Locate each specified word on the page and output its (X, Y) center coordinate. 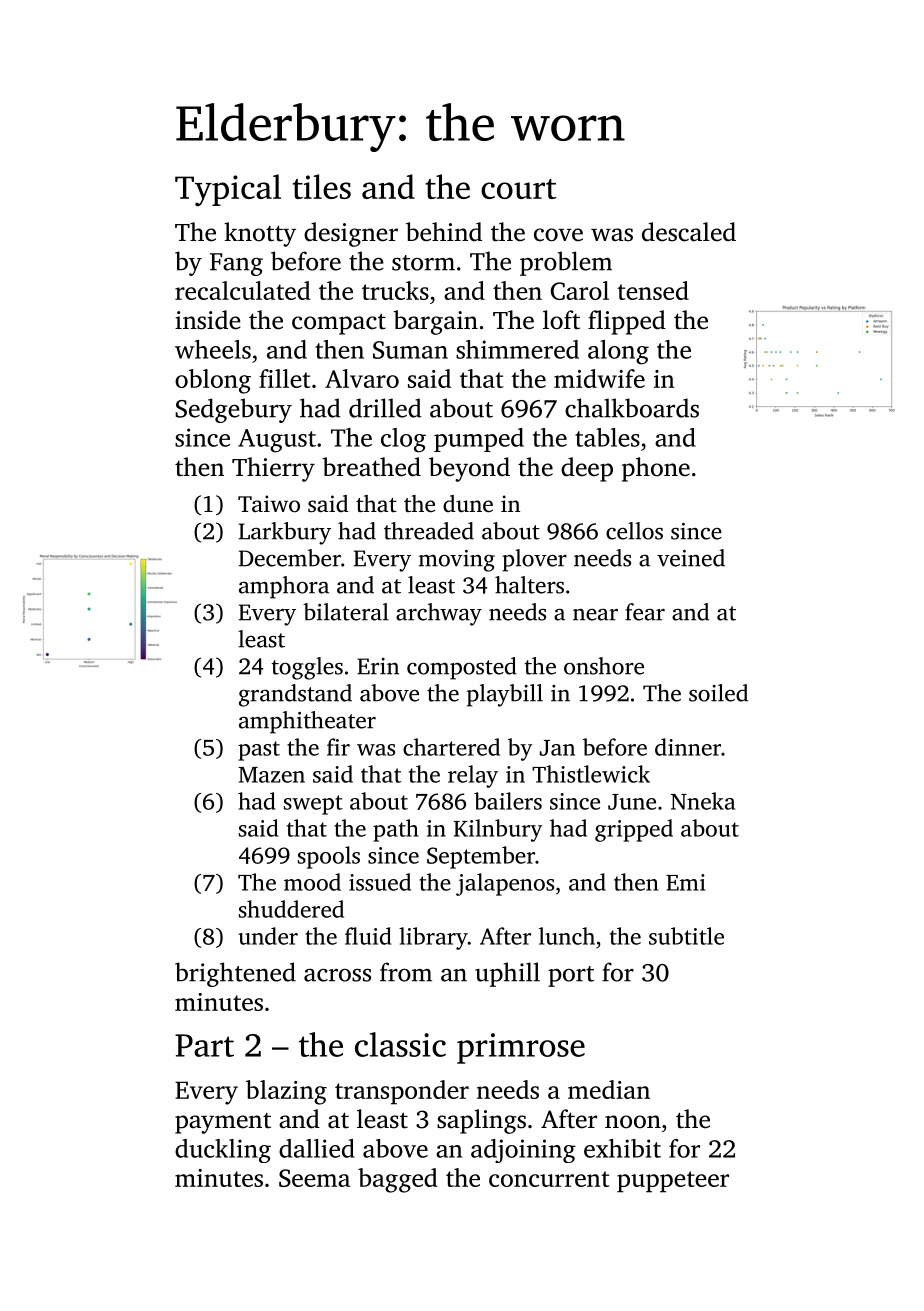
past (259, 751)
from (406, 972)
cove (558, 235)
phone (656, 469)
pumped (479, 440)
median (609, 1089)
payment (223, 1123)
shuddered (291, 909)
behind (444, 232)
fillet (285, 378)
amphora (284, 587)
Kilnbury (498, 830)
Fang (236, 264)
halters (529, 585)
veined (691, 558)
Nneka (703, 801)
